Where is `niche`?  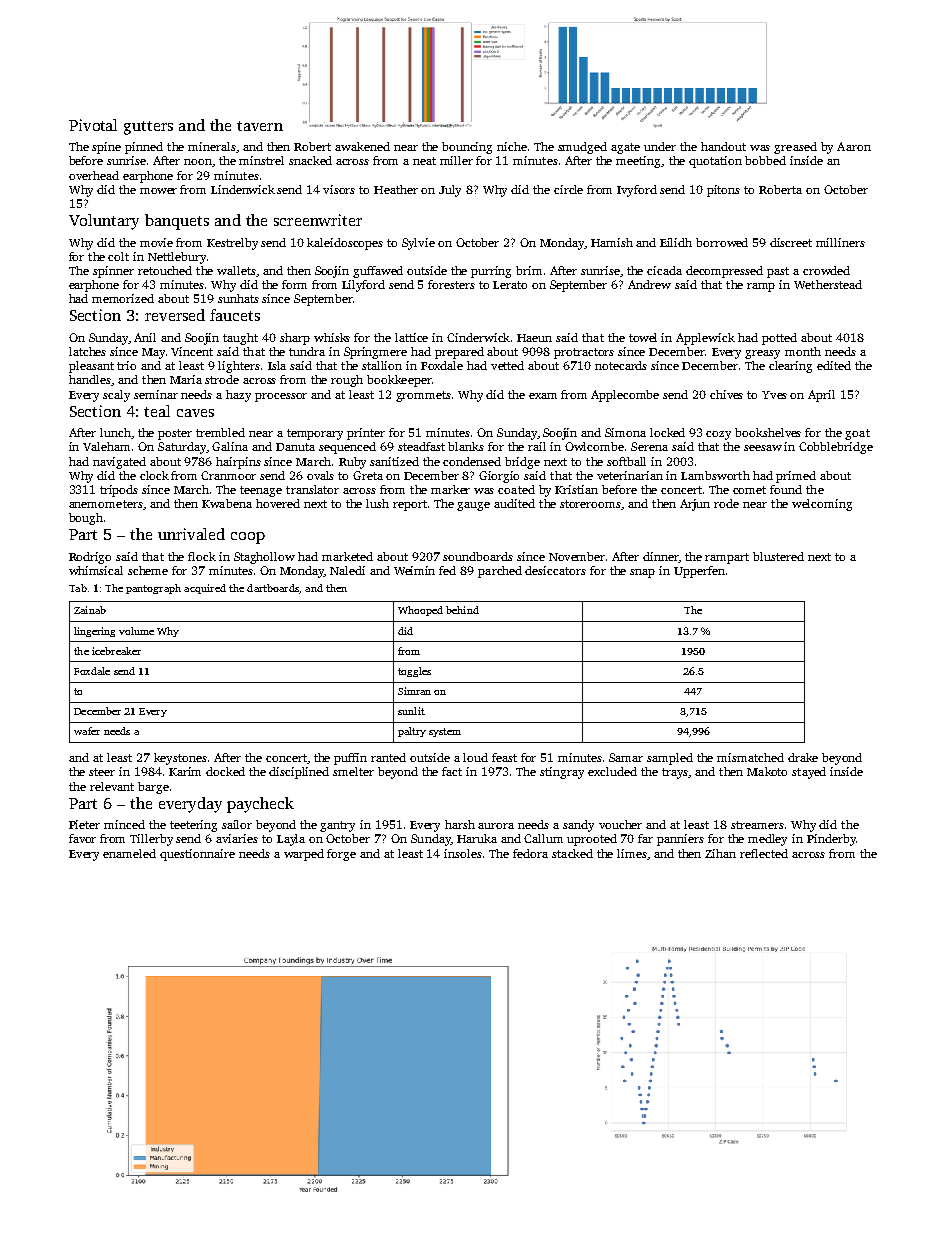 niche is located at coordinates (512, 146).
